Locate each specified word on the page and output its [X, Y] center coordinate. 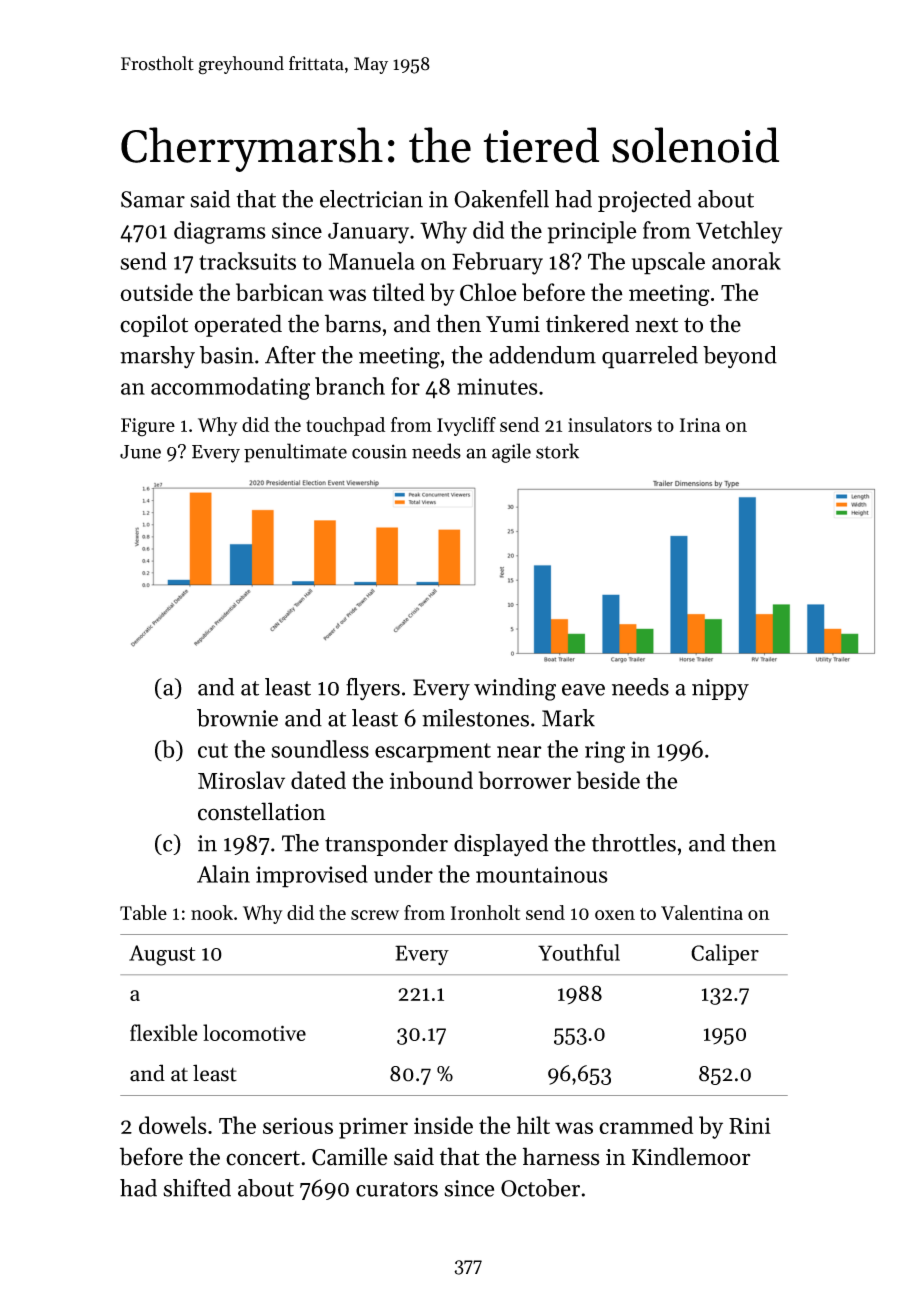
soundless [320, 749]
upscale [668, 263]
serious [298, 1125]
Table [143, 912]
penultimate [295, 453]
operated [238, 325]
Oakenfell [501, 199]
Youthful [579, 952]
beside [608, 780]
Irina [700, 425]
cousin [379, 451]
